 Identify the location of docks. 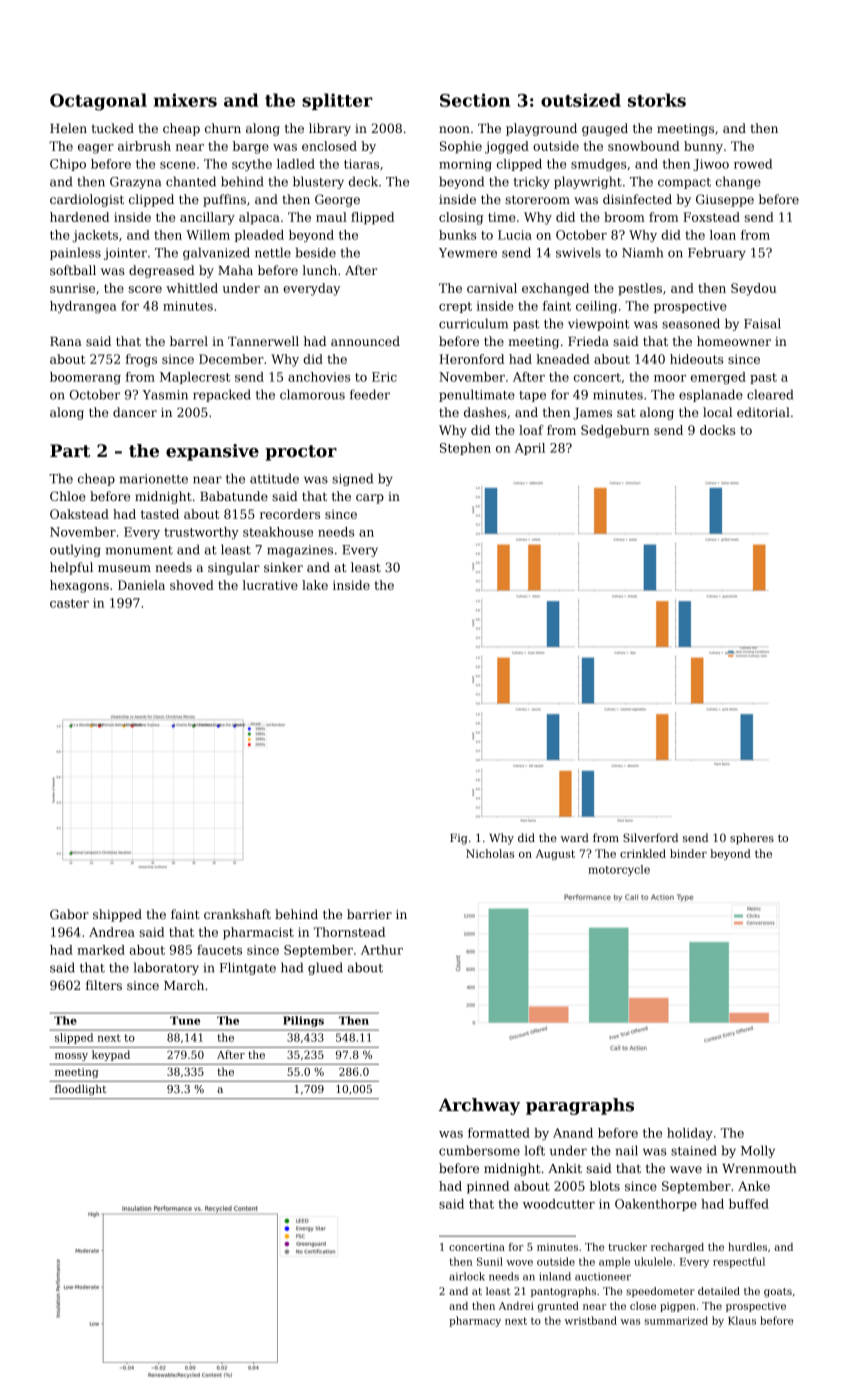
(717, 430).
